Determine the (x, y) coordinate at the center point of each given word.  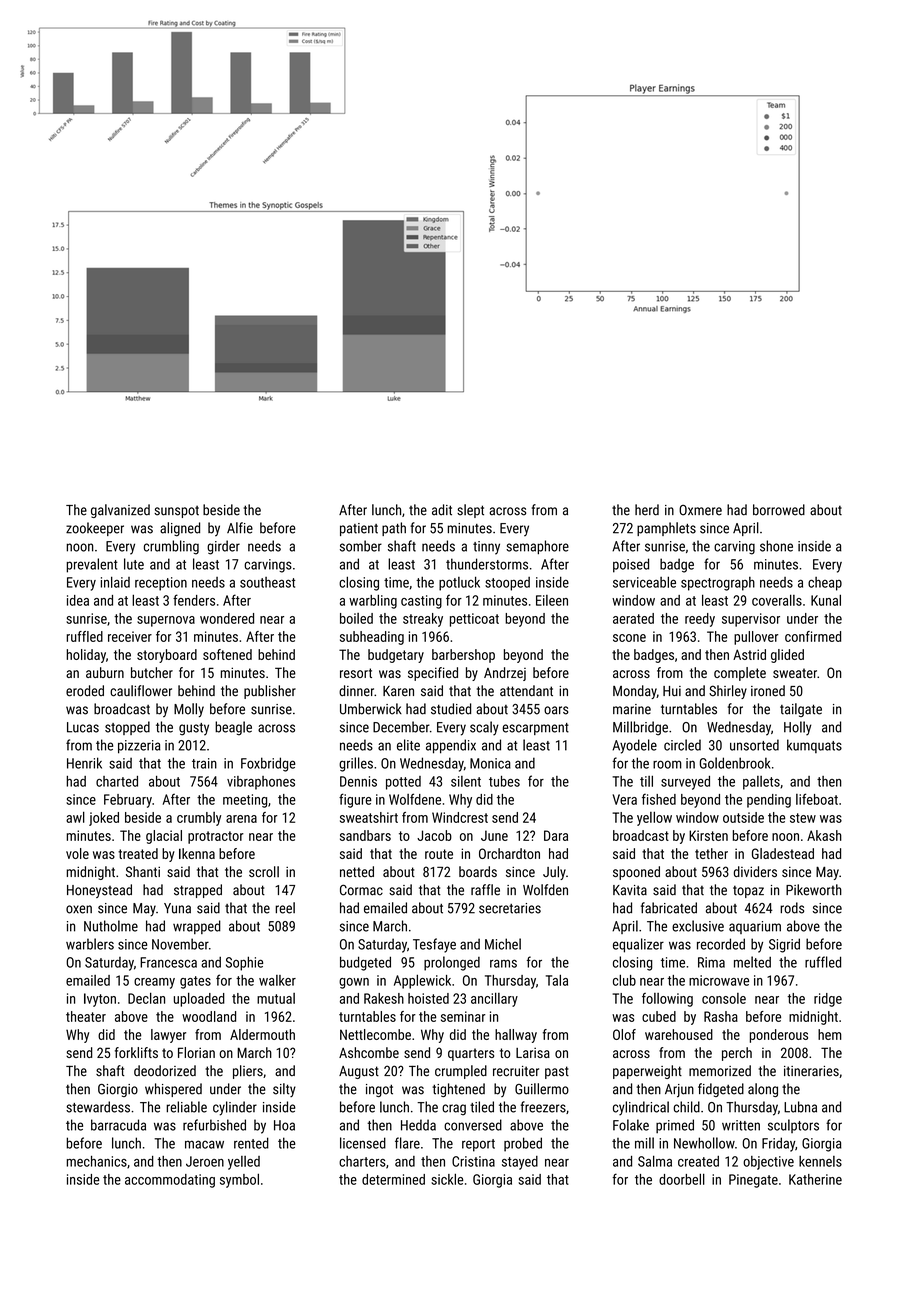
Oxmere (700, 510)
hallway (516, 1036)
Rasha (721, 1016)
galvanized (120, 511)
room (667, 764)
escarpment (536, 729)
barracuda (118, 1125)
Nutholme (111, 926)
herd (647, 510)
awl (75, 817)
